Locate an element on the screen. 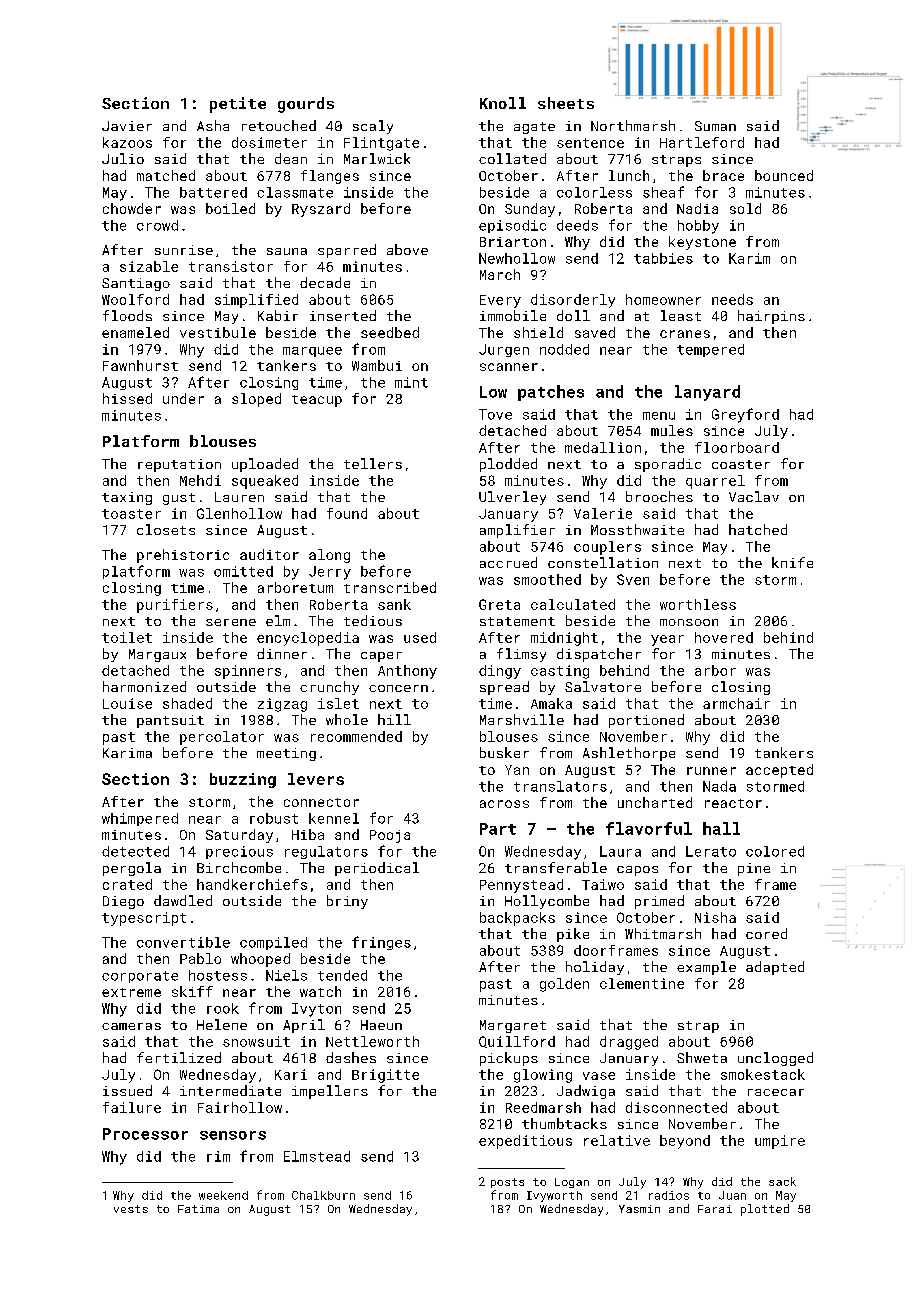  fertilized is located at coordinates (179, 1057).
